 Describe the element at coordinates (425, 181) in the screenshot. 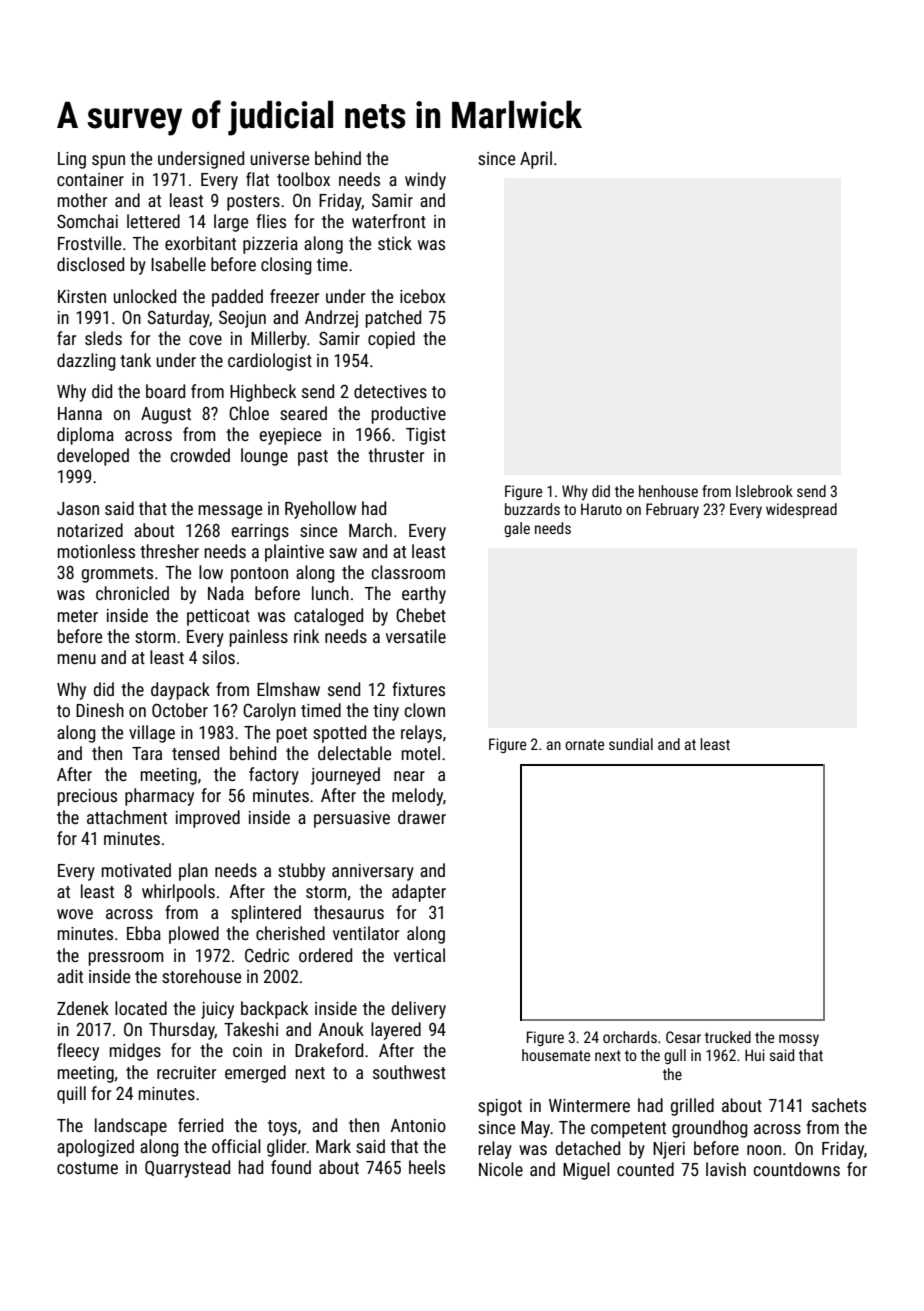

I see `windy` at that location.
